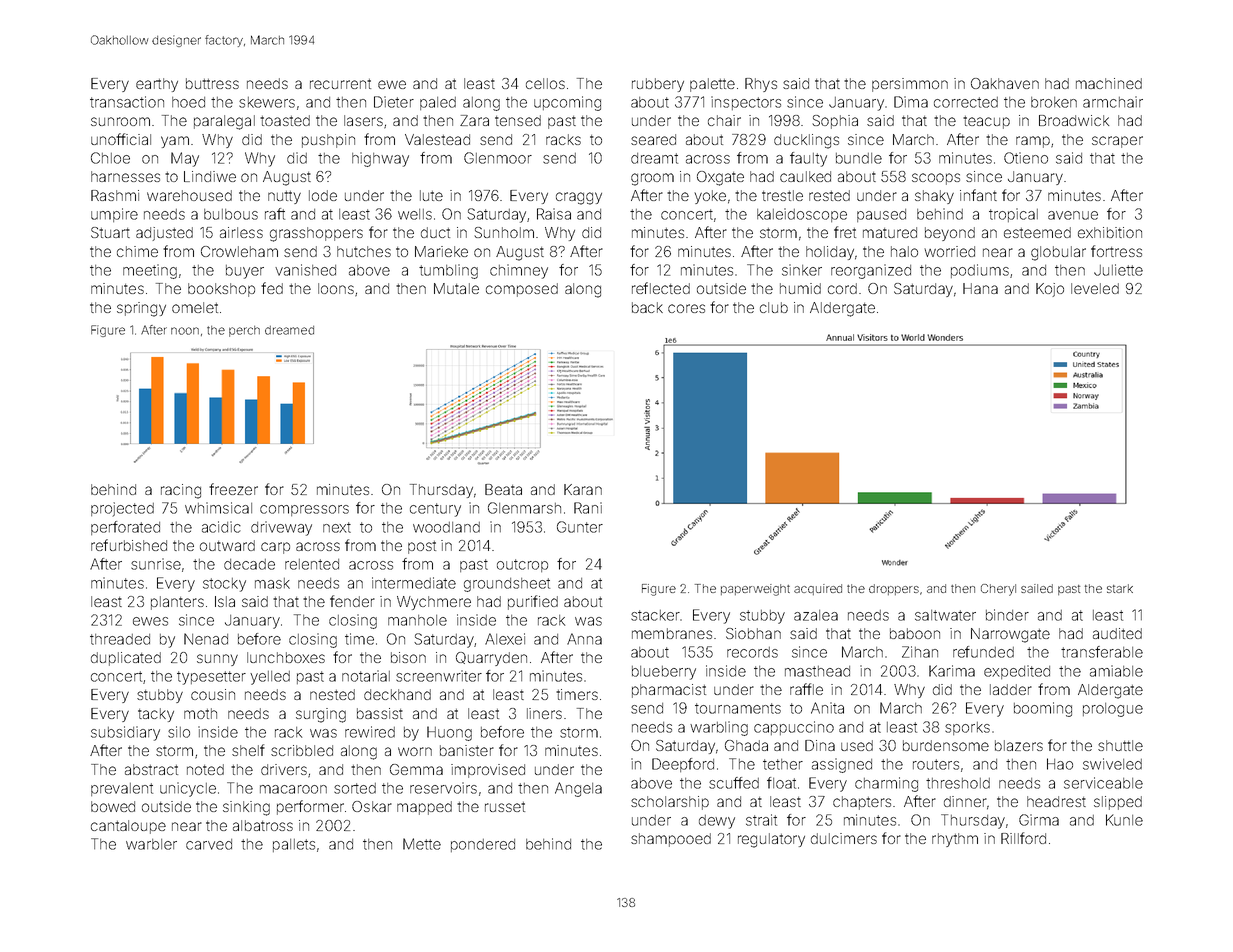  Describe the element at coordinates (244, 331) in the screenshot. I see `perch` at that location.
